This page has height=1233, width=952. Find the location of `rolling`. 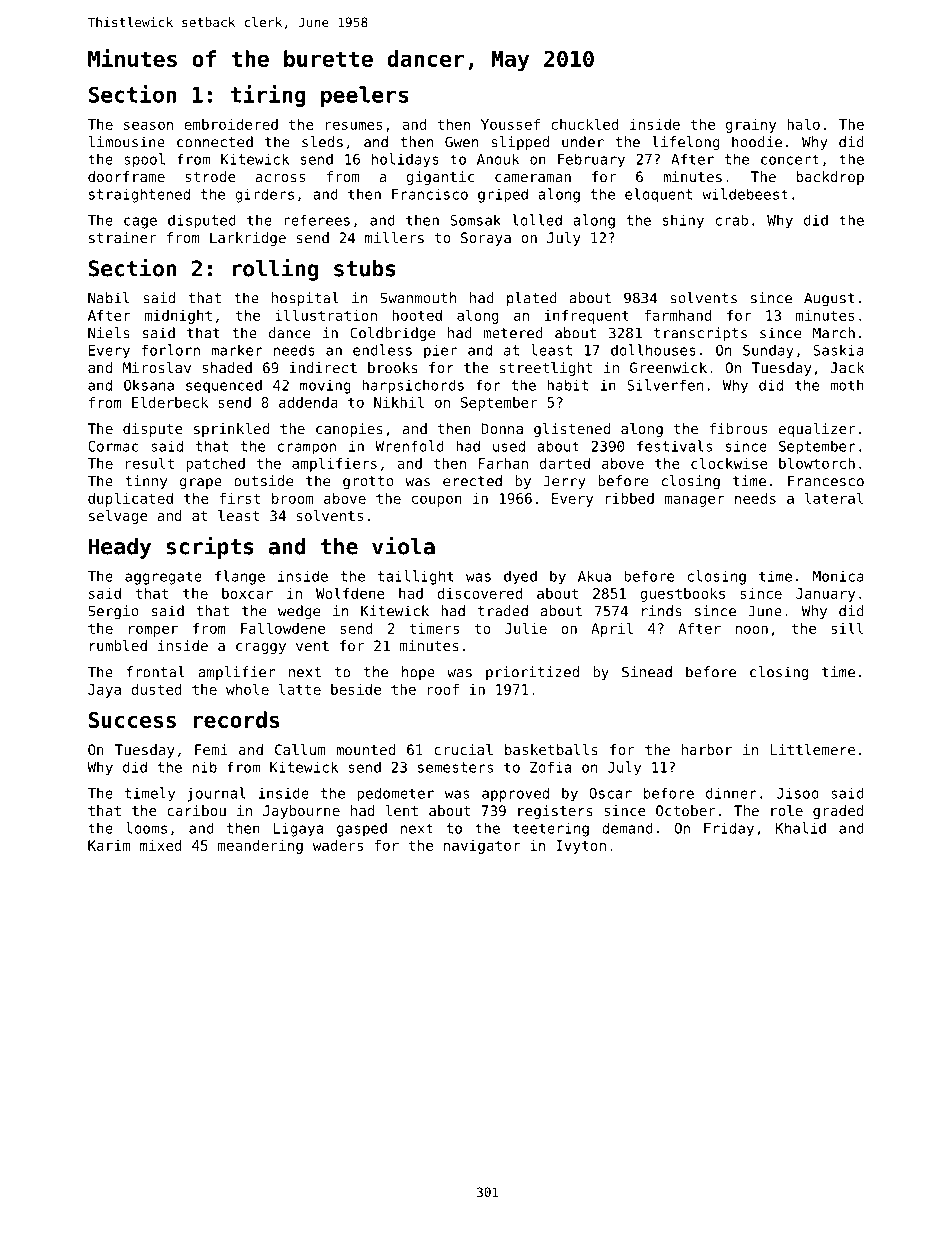

rolling is located at coordinates (275, 270).
